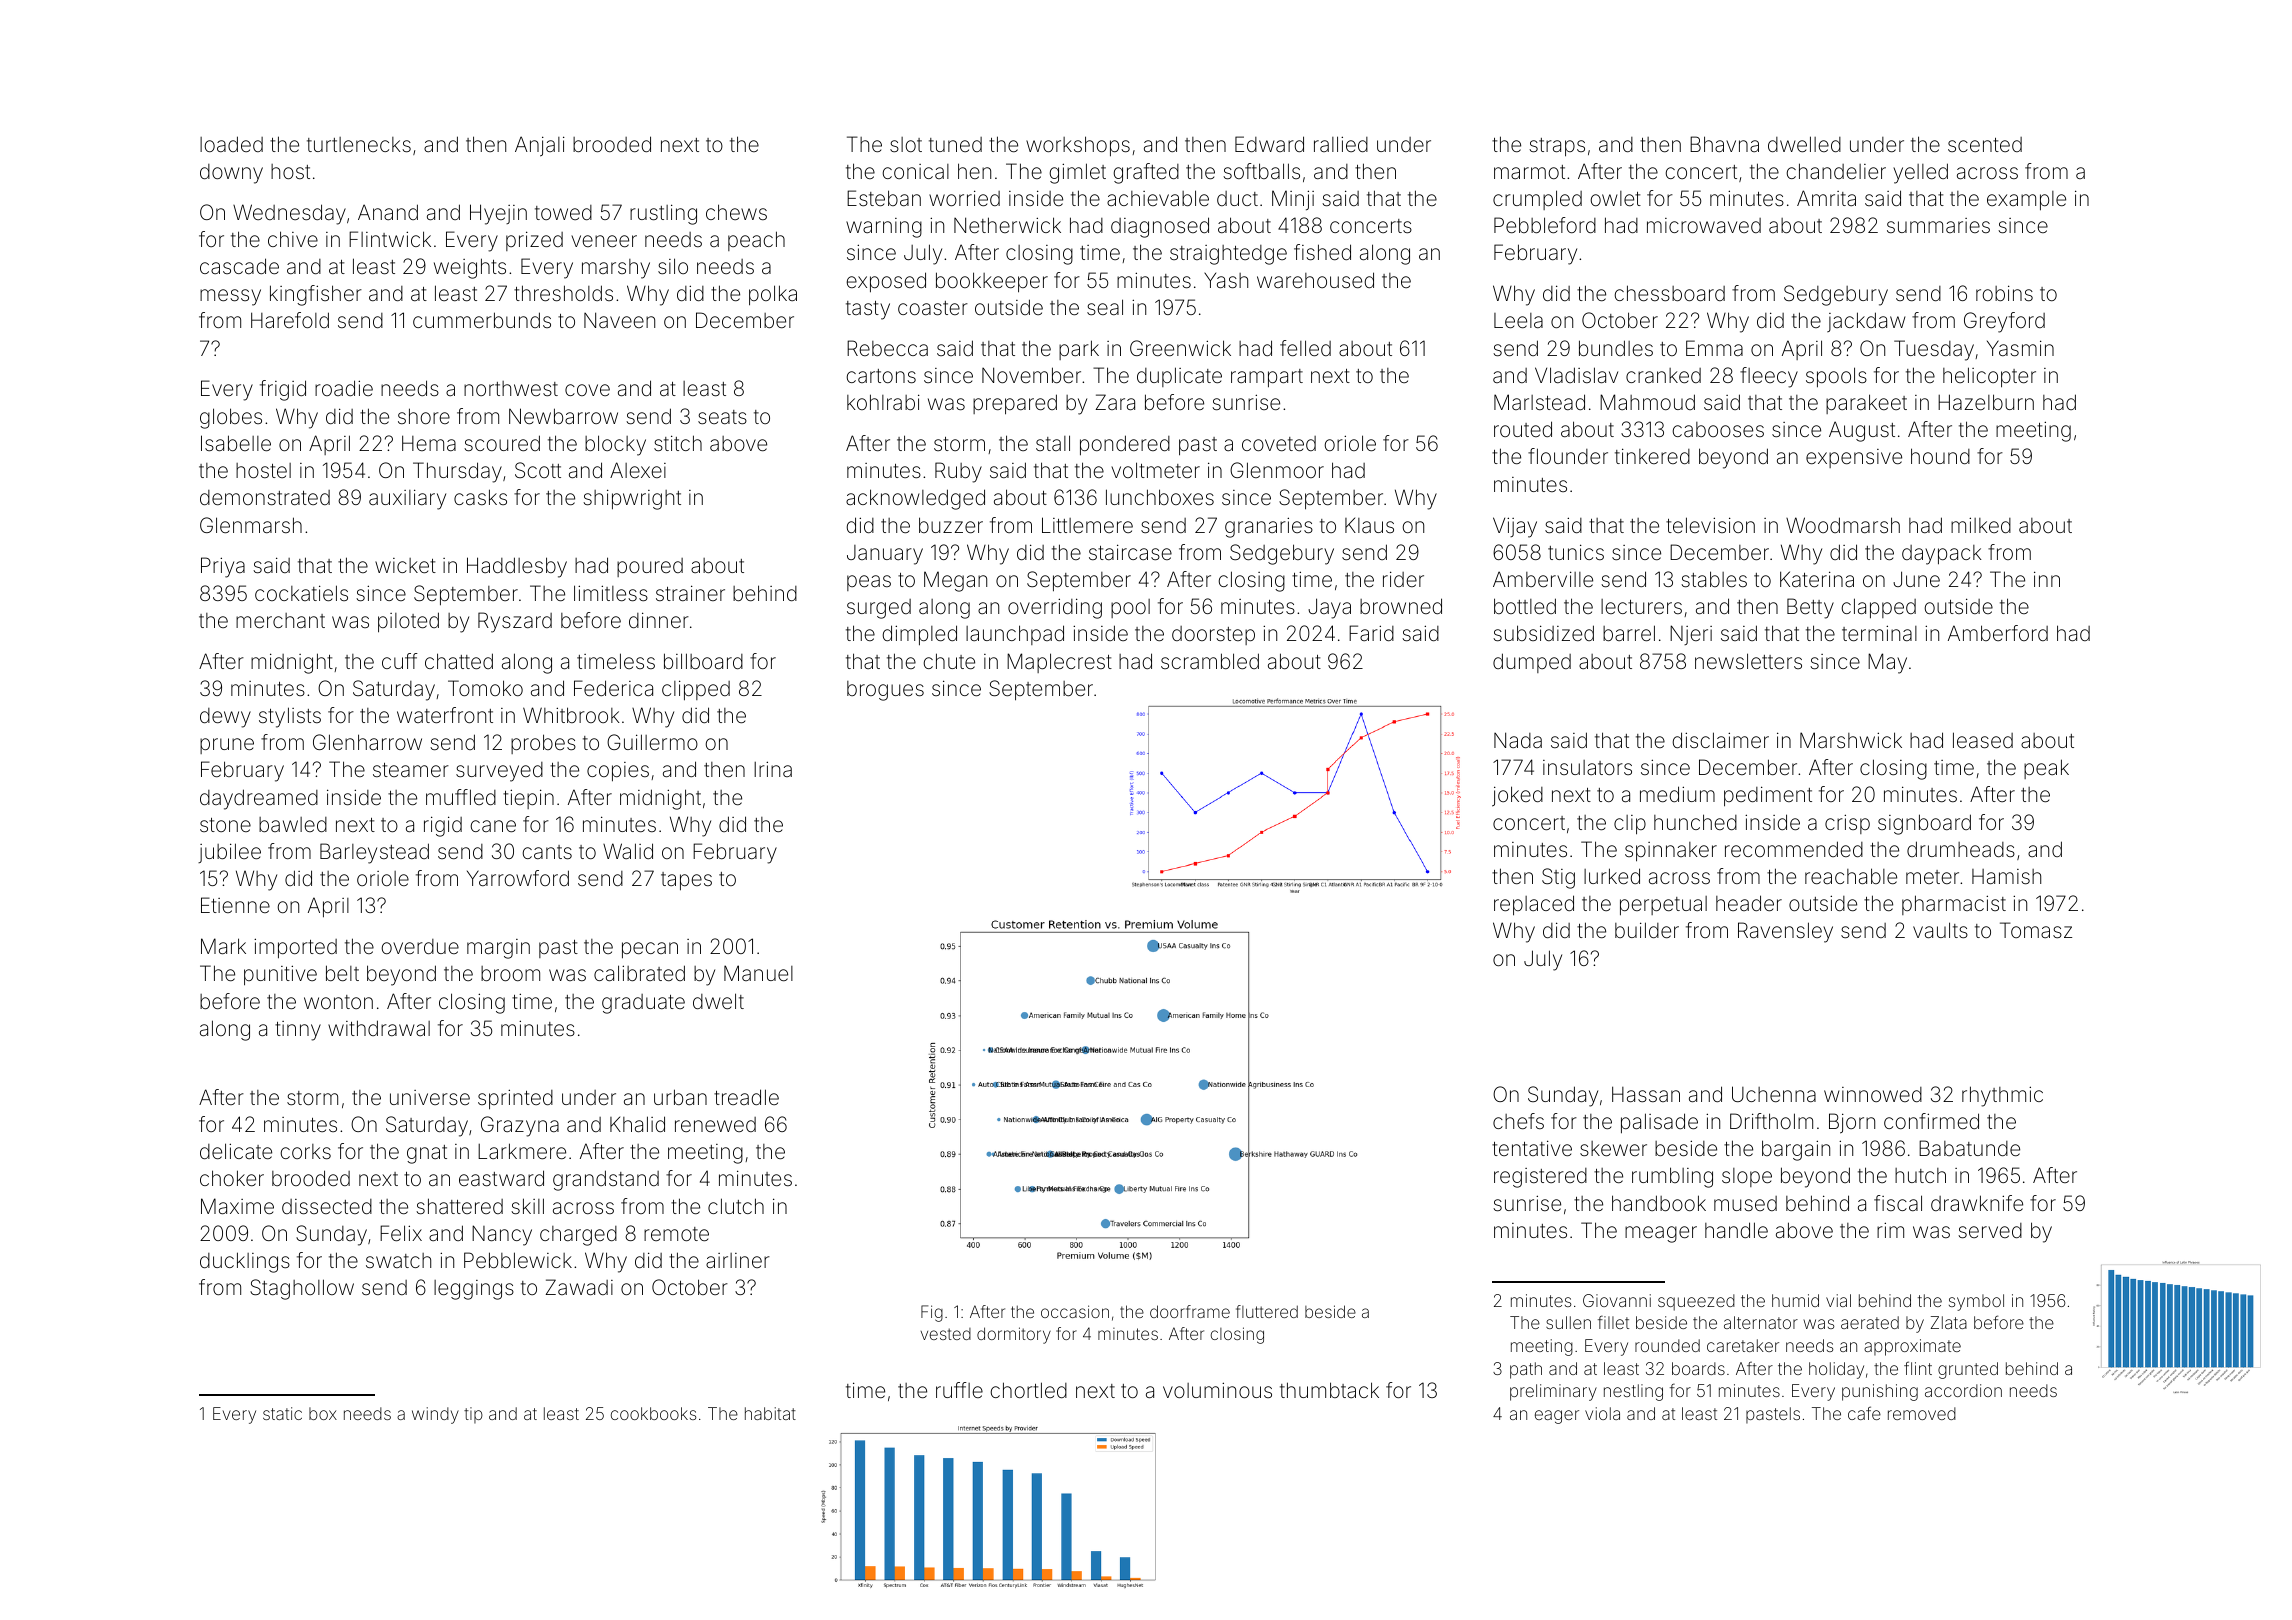 The image size is (2292, 1620). I want to click on tapes, so click(686, 881).
